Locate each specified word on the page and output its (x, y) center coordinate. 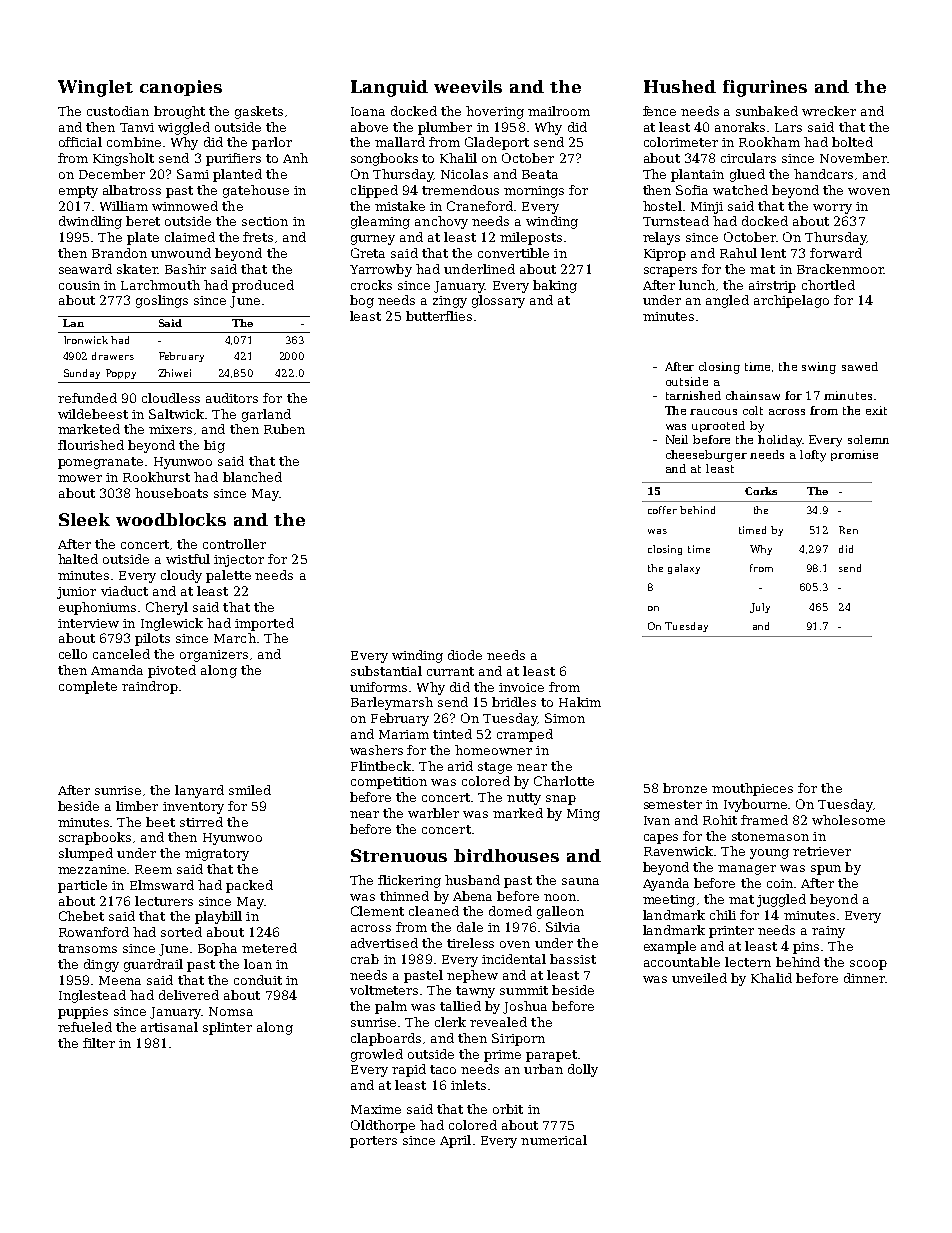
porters (373, 1142)
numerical (554, 1140)
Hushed (680, 86)
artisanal (169, 1027)
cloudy (181, 576)
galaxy (684, 569)
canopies (181, 88)
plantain (697, 175)
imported (264, 624)
